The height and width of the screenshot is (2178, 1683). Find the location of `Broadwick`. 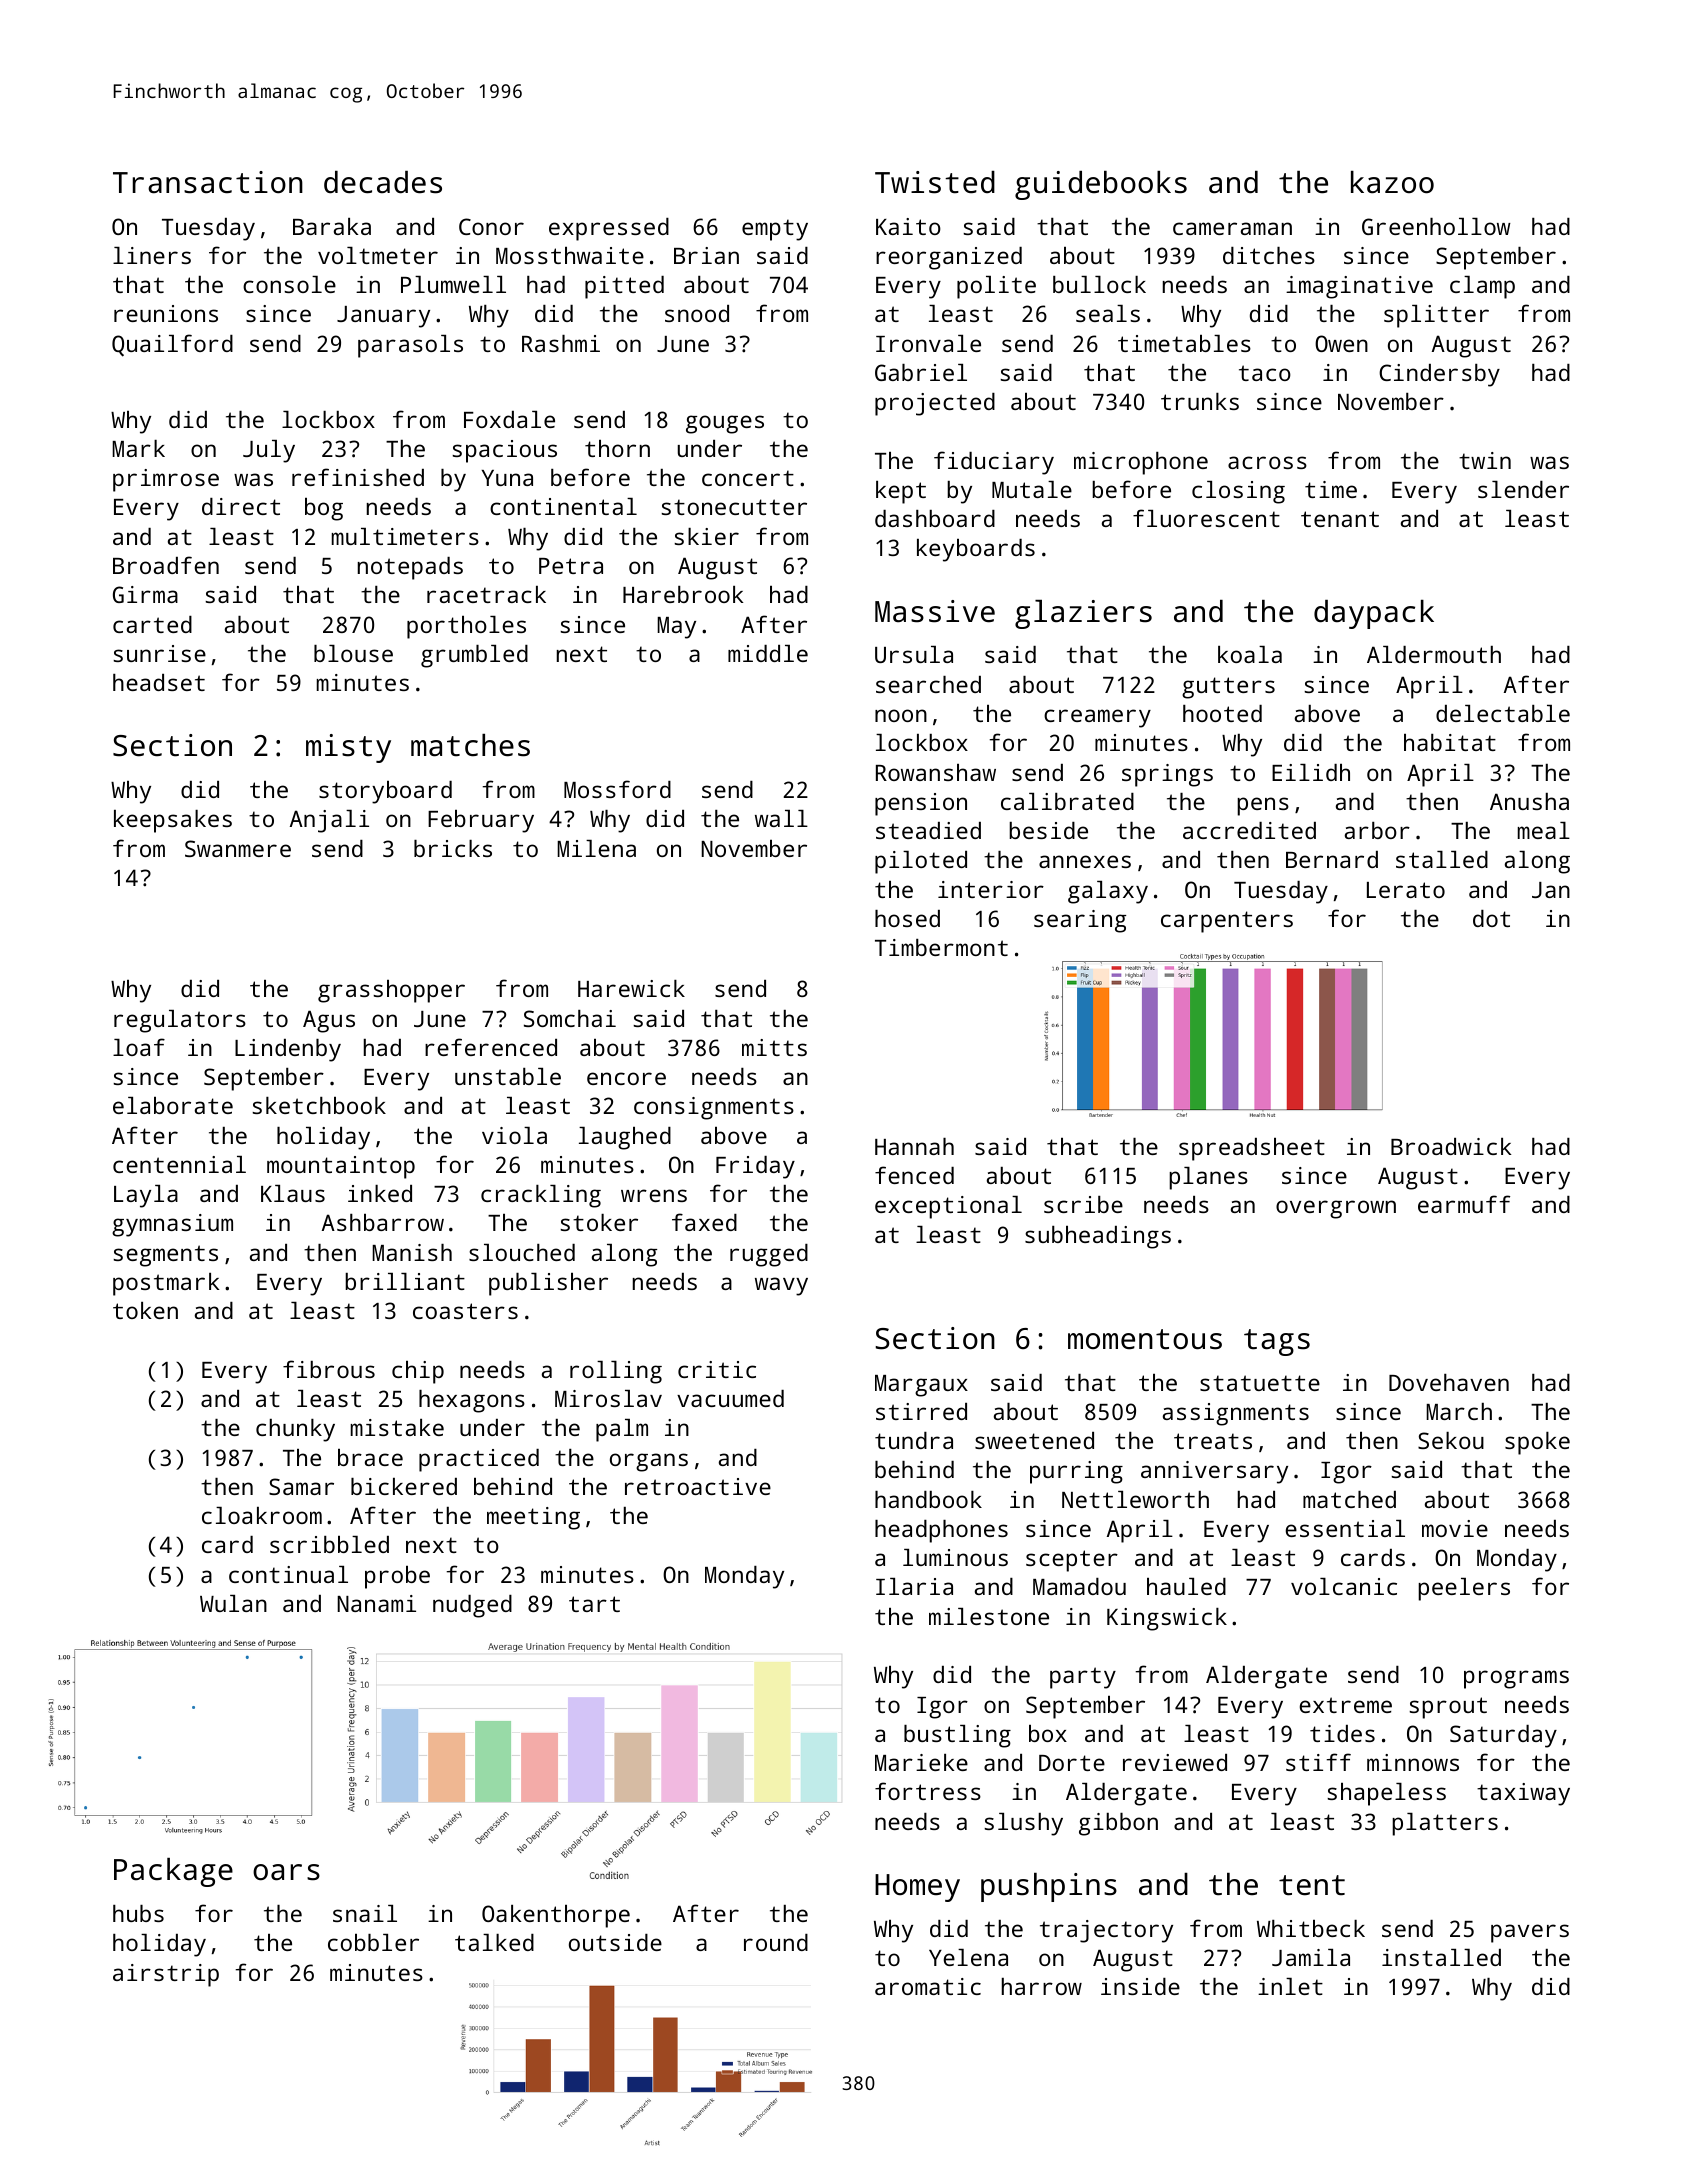

Broadwick is located at coordinates (1451, 1146).
